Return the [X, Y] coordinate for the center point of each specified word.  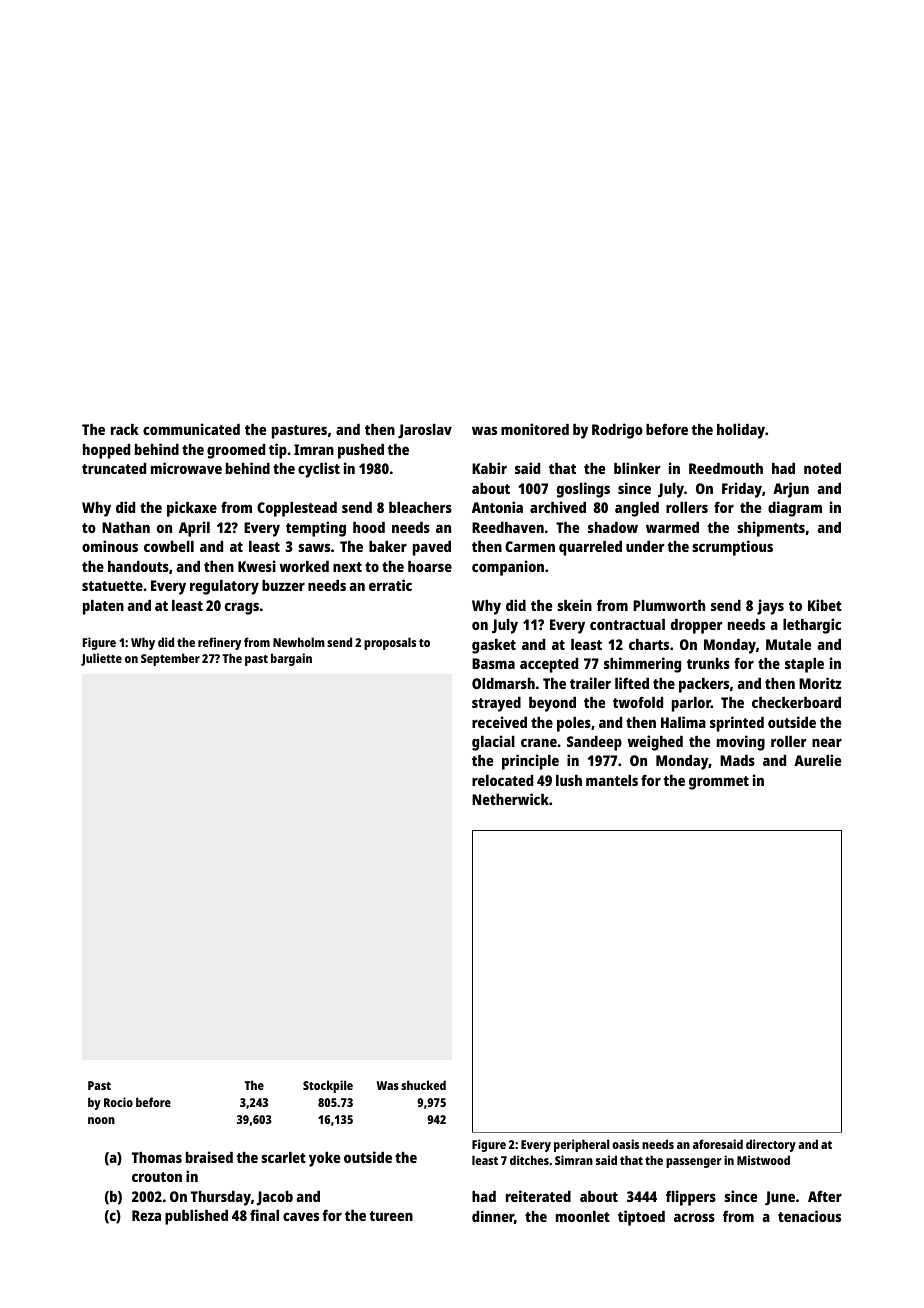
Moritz [820, 683]
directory [771, 1145]
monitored [535, 429]
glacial [493, 743]
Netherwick [510, 799]
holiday [741, 431]
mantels [612, 780]
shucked [423, 1085]
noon [101, 1120]
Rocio [118, 1102]
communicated [191, 429]
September [170, 659]
